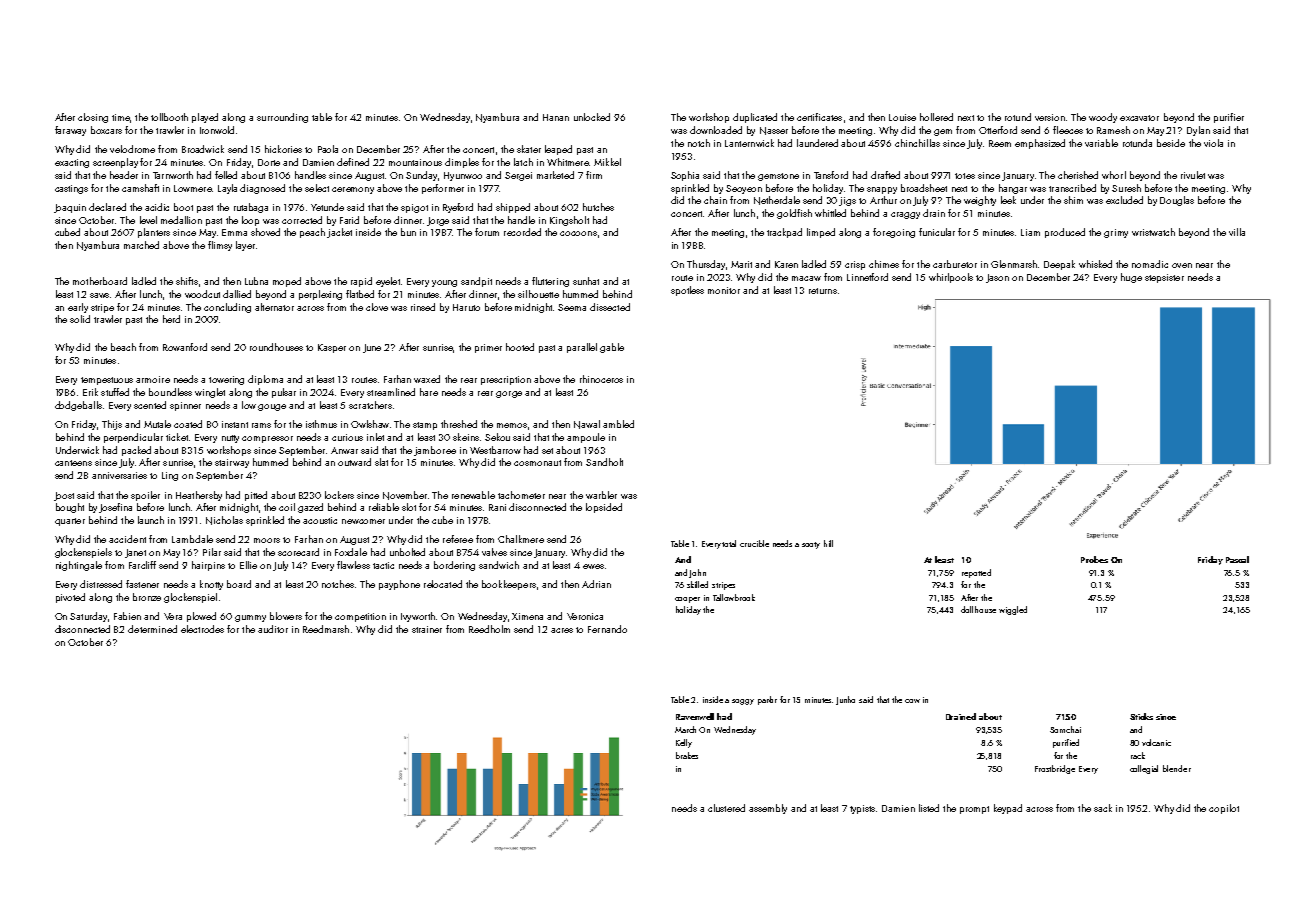  What do you see at coordinates (1177, 201) in the screenshot?
I see `Douglas` at bounding box center [1177, 201].
